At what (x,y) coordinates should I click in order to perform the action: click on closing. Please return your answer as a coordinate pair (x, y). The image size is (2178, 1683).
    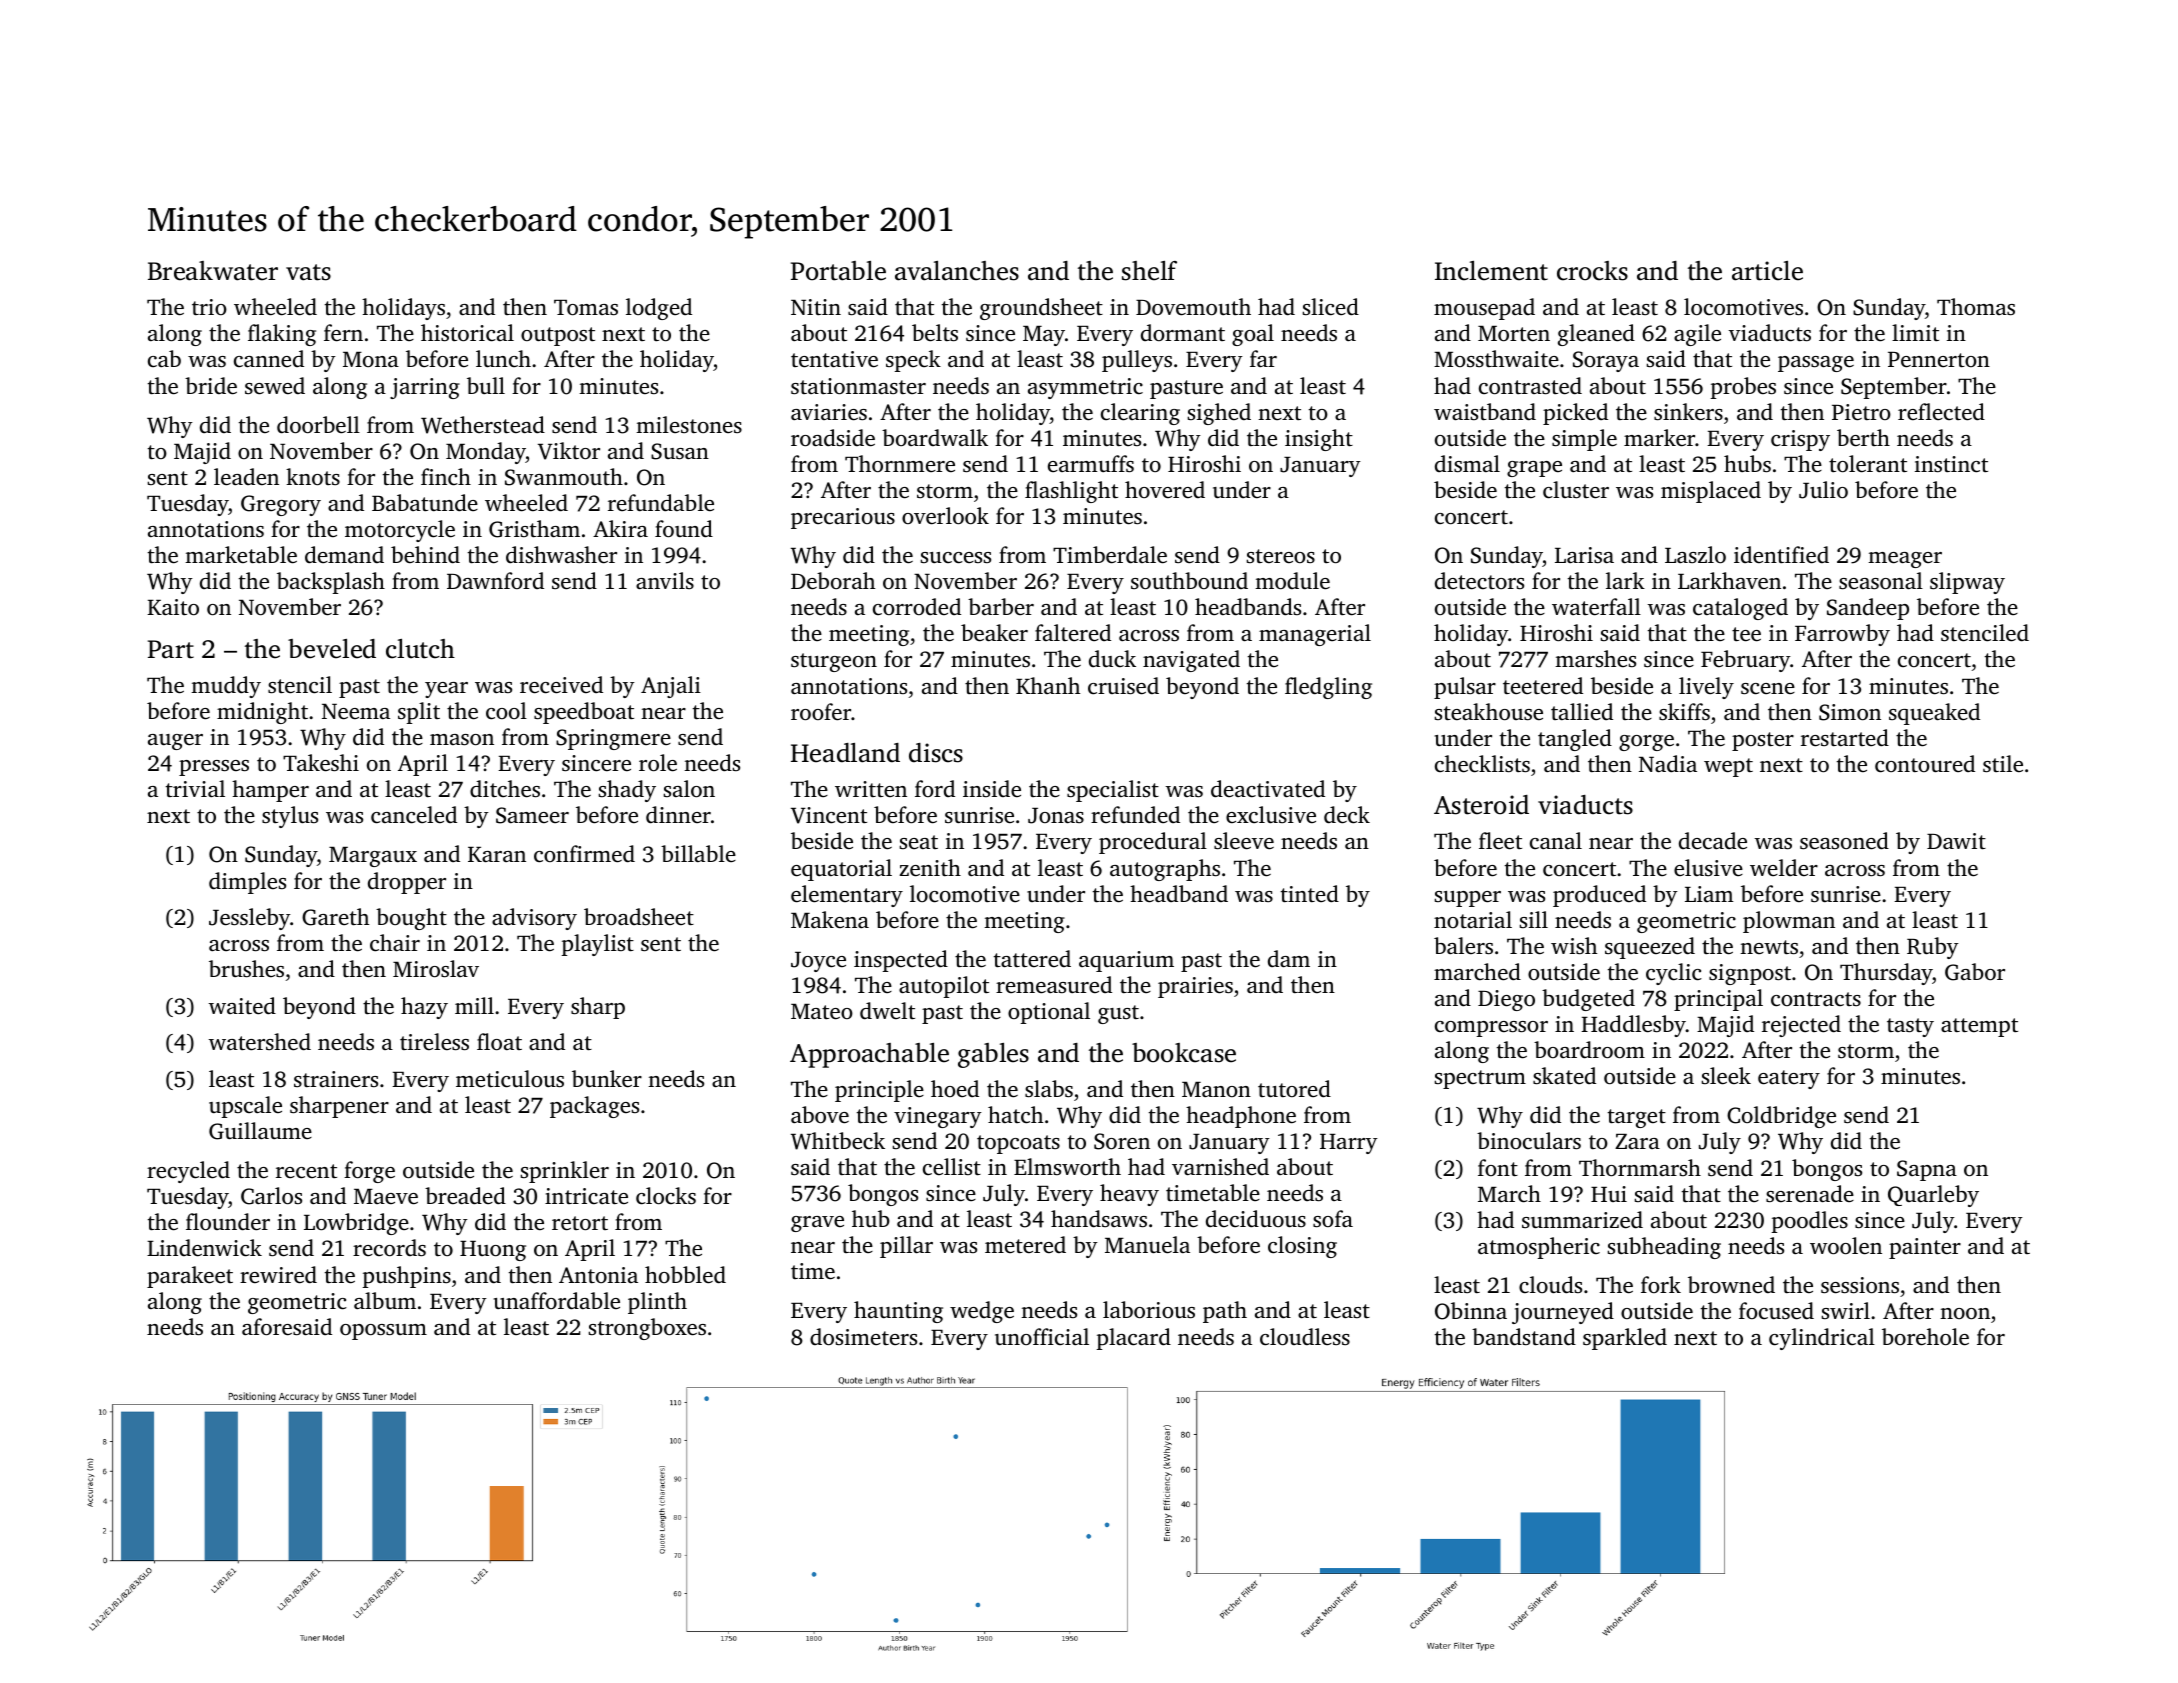
    Looking at the image, I should click on (1302, 1247).
